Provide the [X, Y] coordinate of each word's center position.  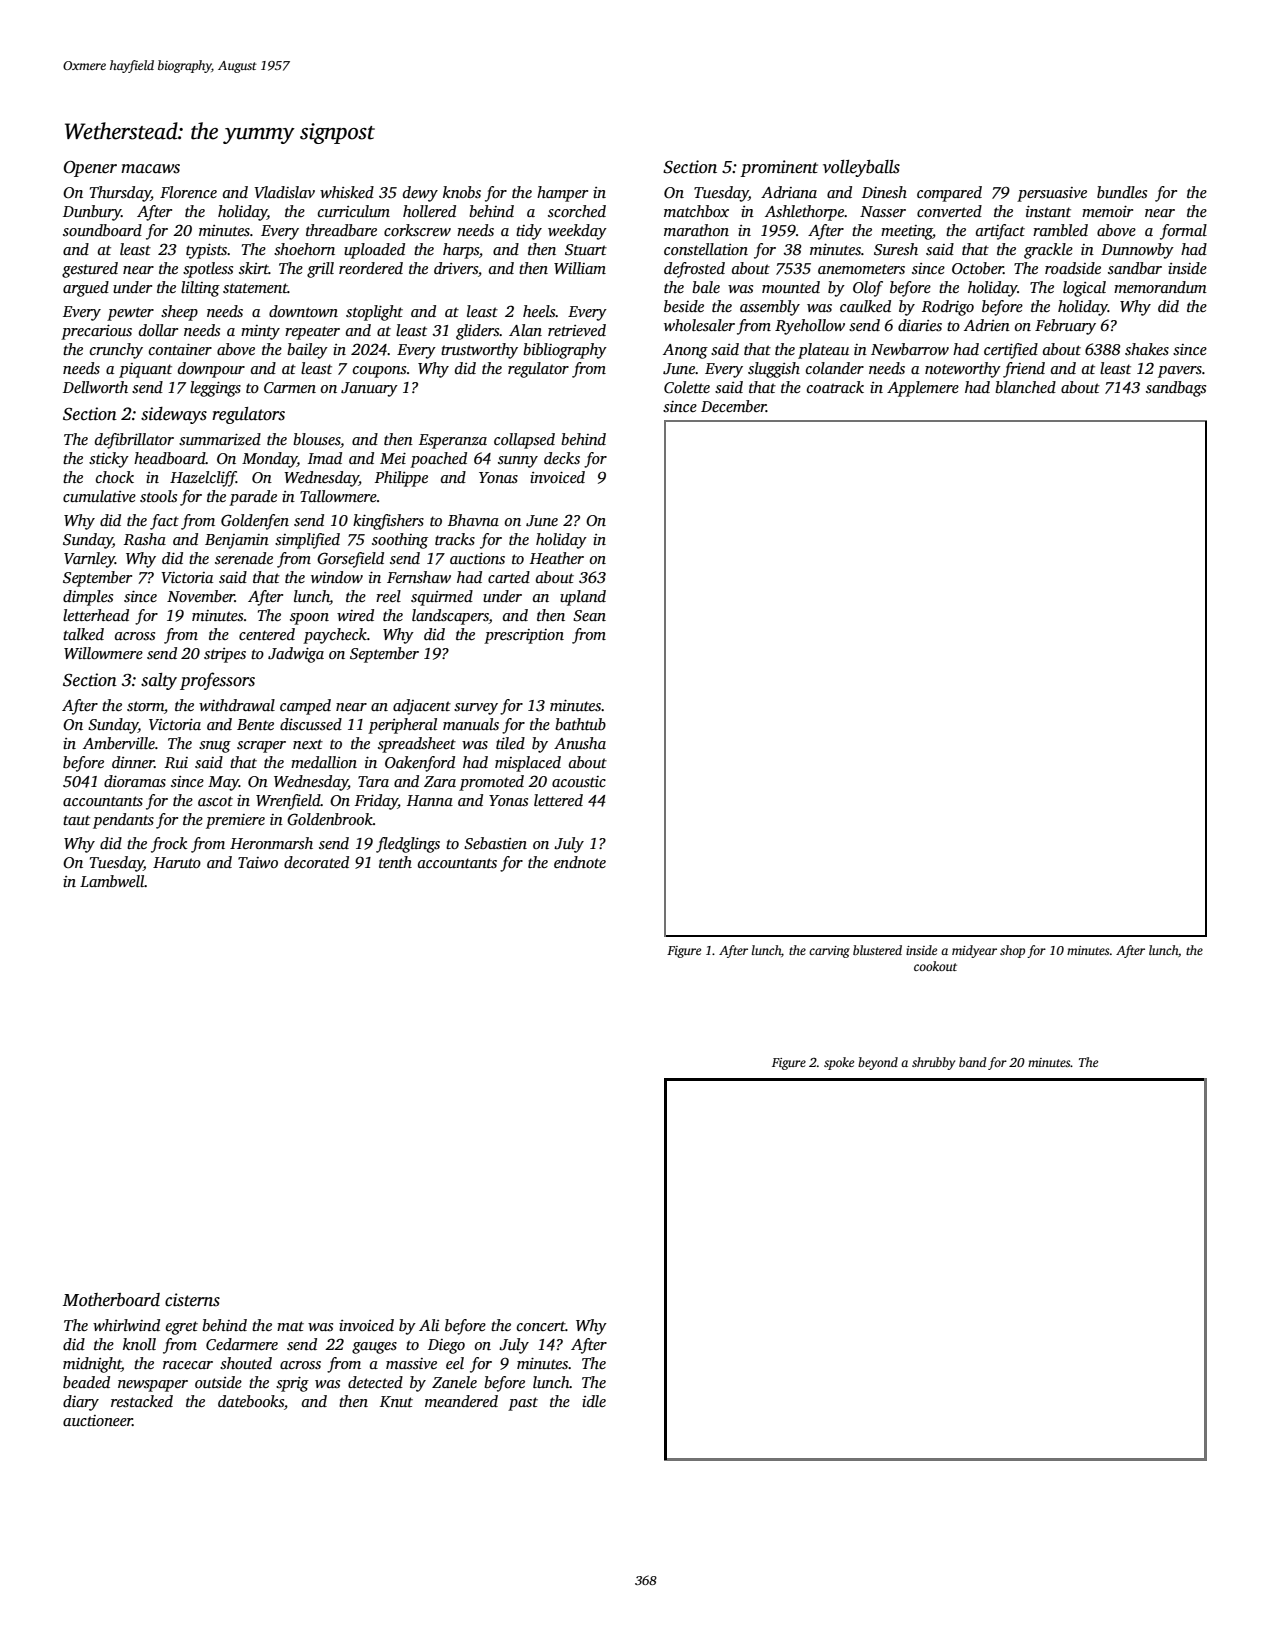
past [523, 1404]
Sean [589, 616]
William [580, 268]
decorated [316, 862]
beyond [878, 1063]
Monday [269, 460]
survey [476, 709]
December [733, 406]
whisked [347, 192]
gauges [374, 1348]
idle [594, 1401]
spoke [839, 1063]
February [1065, 327]
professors [217, 681]
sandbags [1176, 389]
